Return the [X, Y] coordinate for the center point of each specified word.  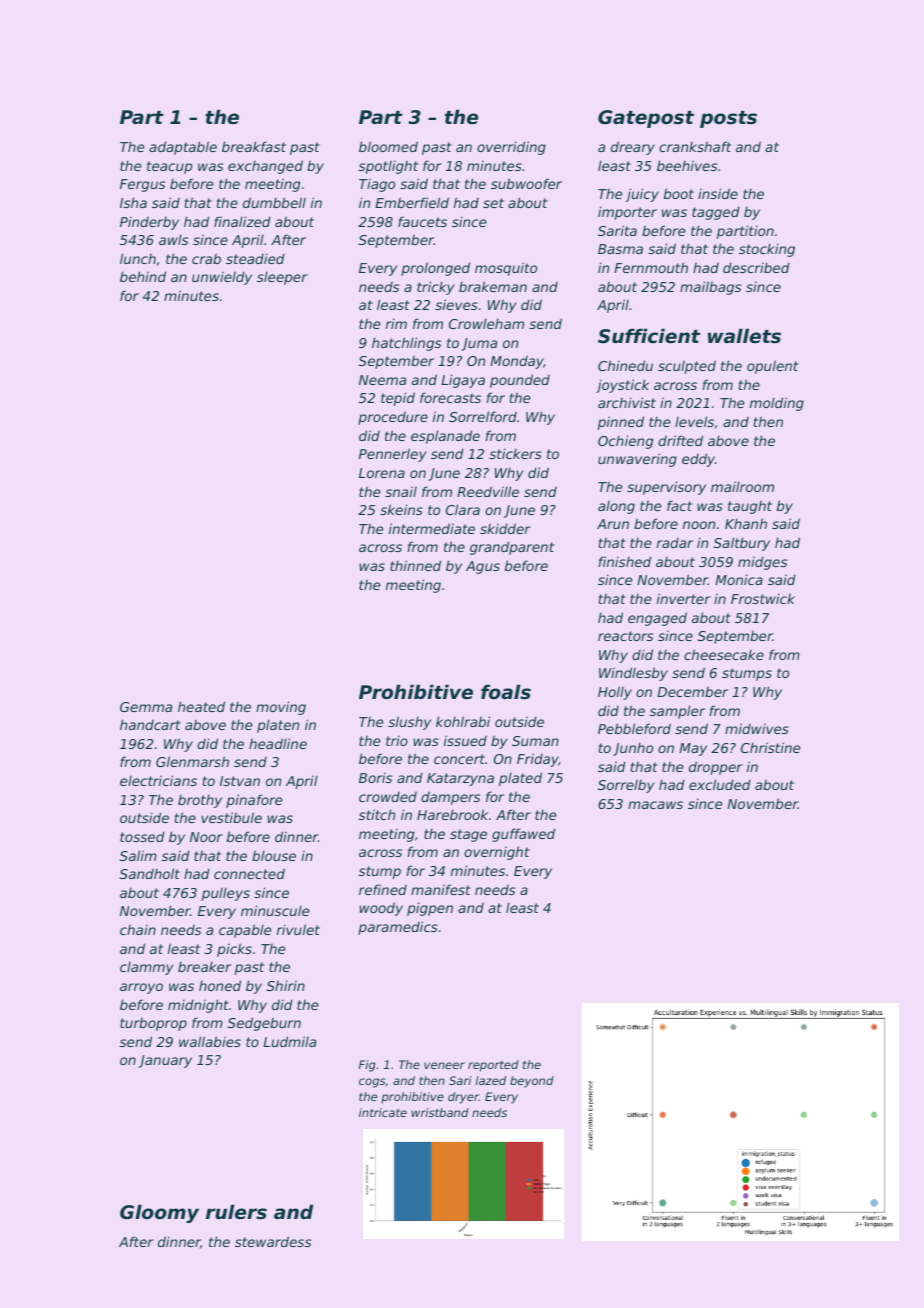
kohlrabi [463, 721]
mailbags [710, 288]
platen [278, 726]
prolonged [435, 269]
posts [728, 119]
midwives [757, 728]
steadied [255, 258]
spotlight [388, 167]
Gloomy [159, 1213]
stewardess [273, 1241]
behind [143, 276]
